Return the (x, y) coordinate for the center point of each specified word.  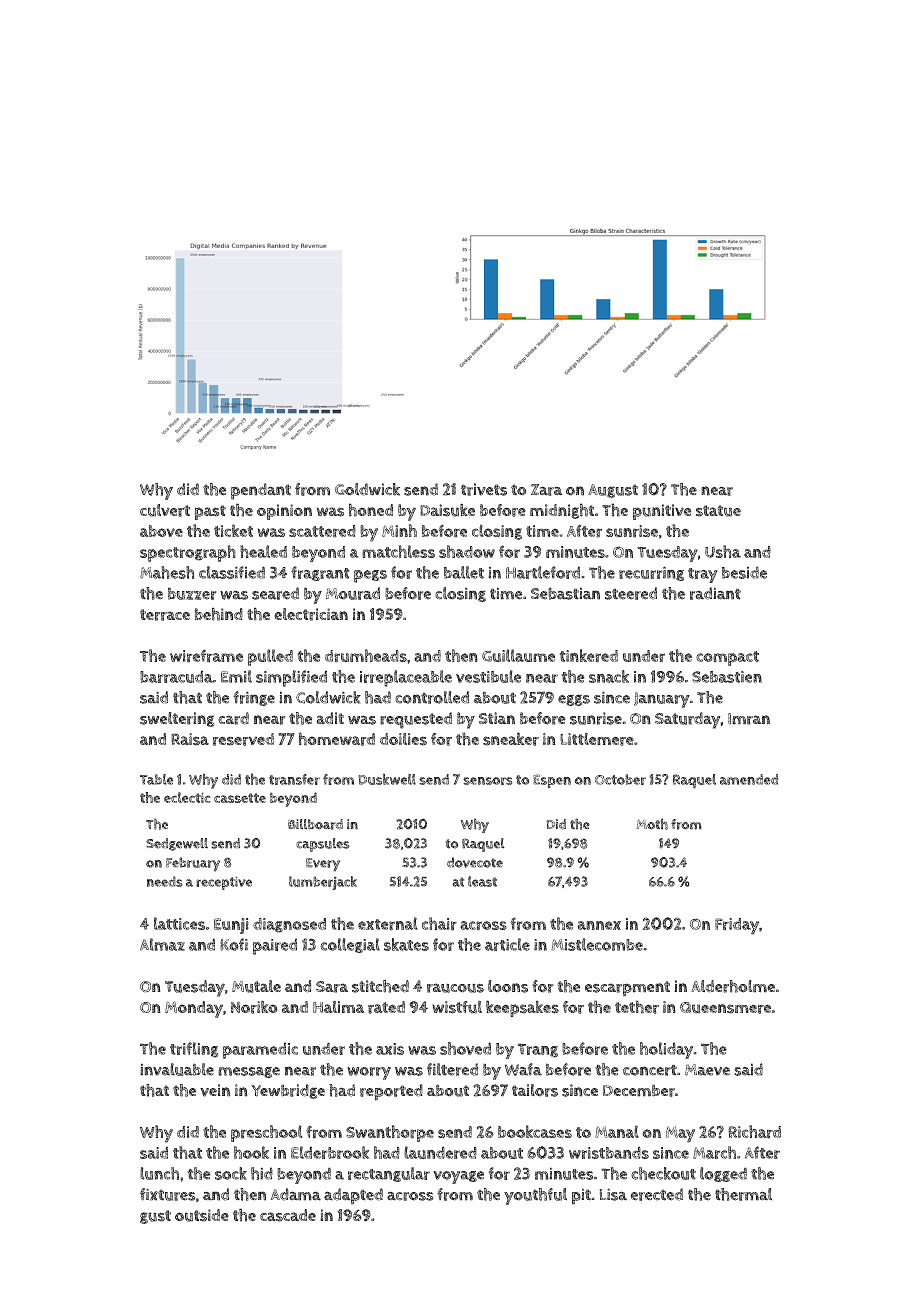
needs (165, 881)
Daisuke (447, 510)
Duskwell (387, 779)
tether (637, 1007)
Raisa (190, 739)
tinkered (589, 656)
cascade (288, 1215)
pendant (261, 491)
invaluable (177, 1069)
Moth (652, 824)
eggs (574, 700)
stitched (380, 986)
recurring (651, 573)
